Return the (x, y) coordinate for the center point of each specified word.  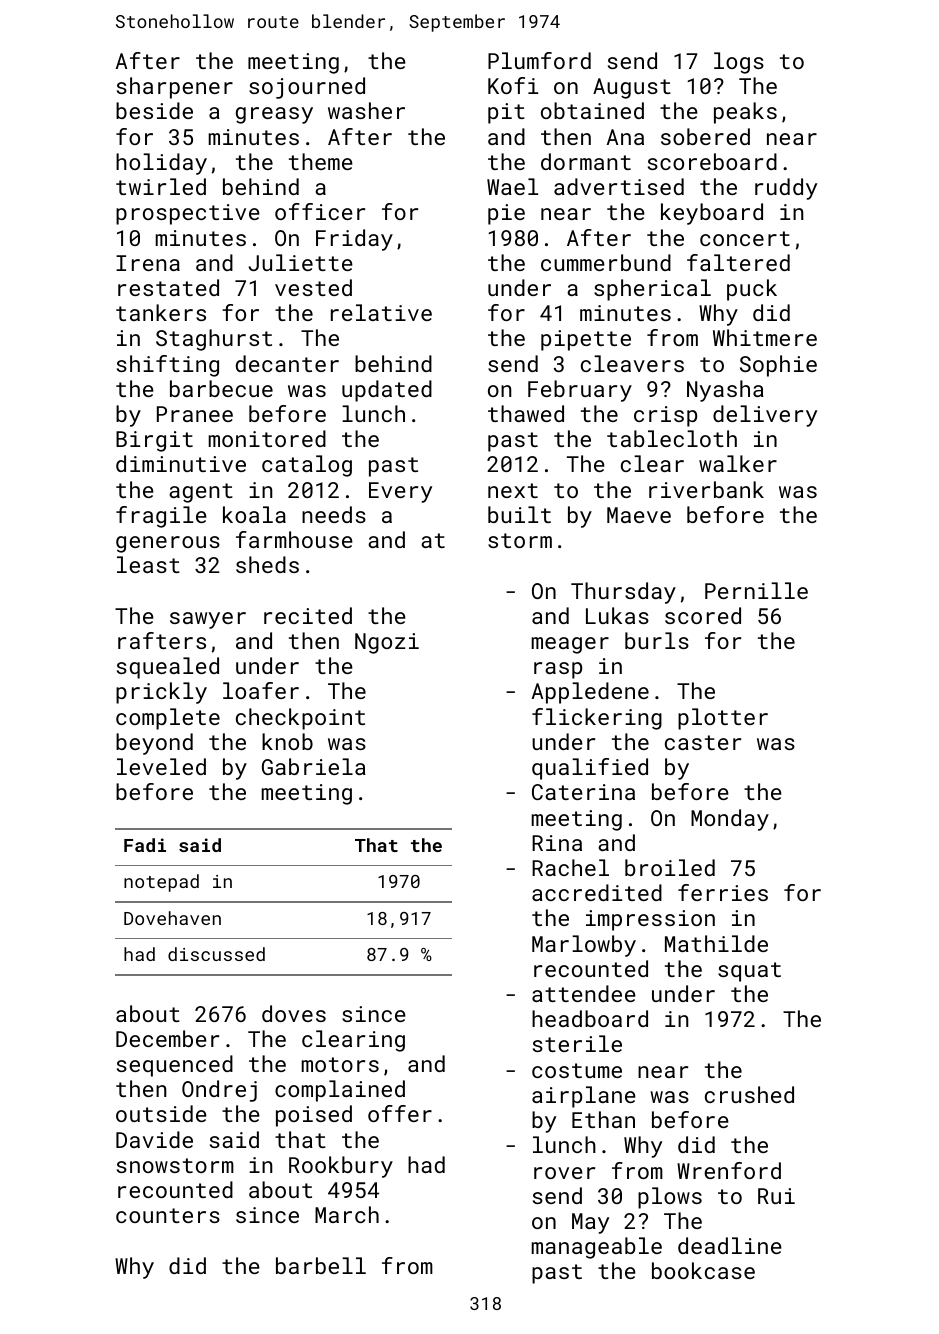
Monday (730, 820)
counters (168, 1215)
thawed (526, 413)
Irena (148, 263)
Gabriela (314, 766)
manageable (597, 1248)
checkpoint (300, 719)
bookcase (703, 1270)
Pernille (756, 590)
